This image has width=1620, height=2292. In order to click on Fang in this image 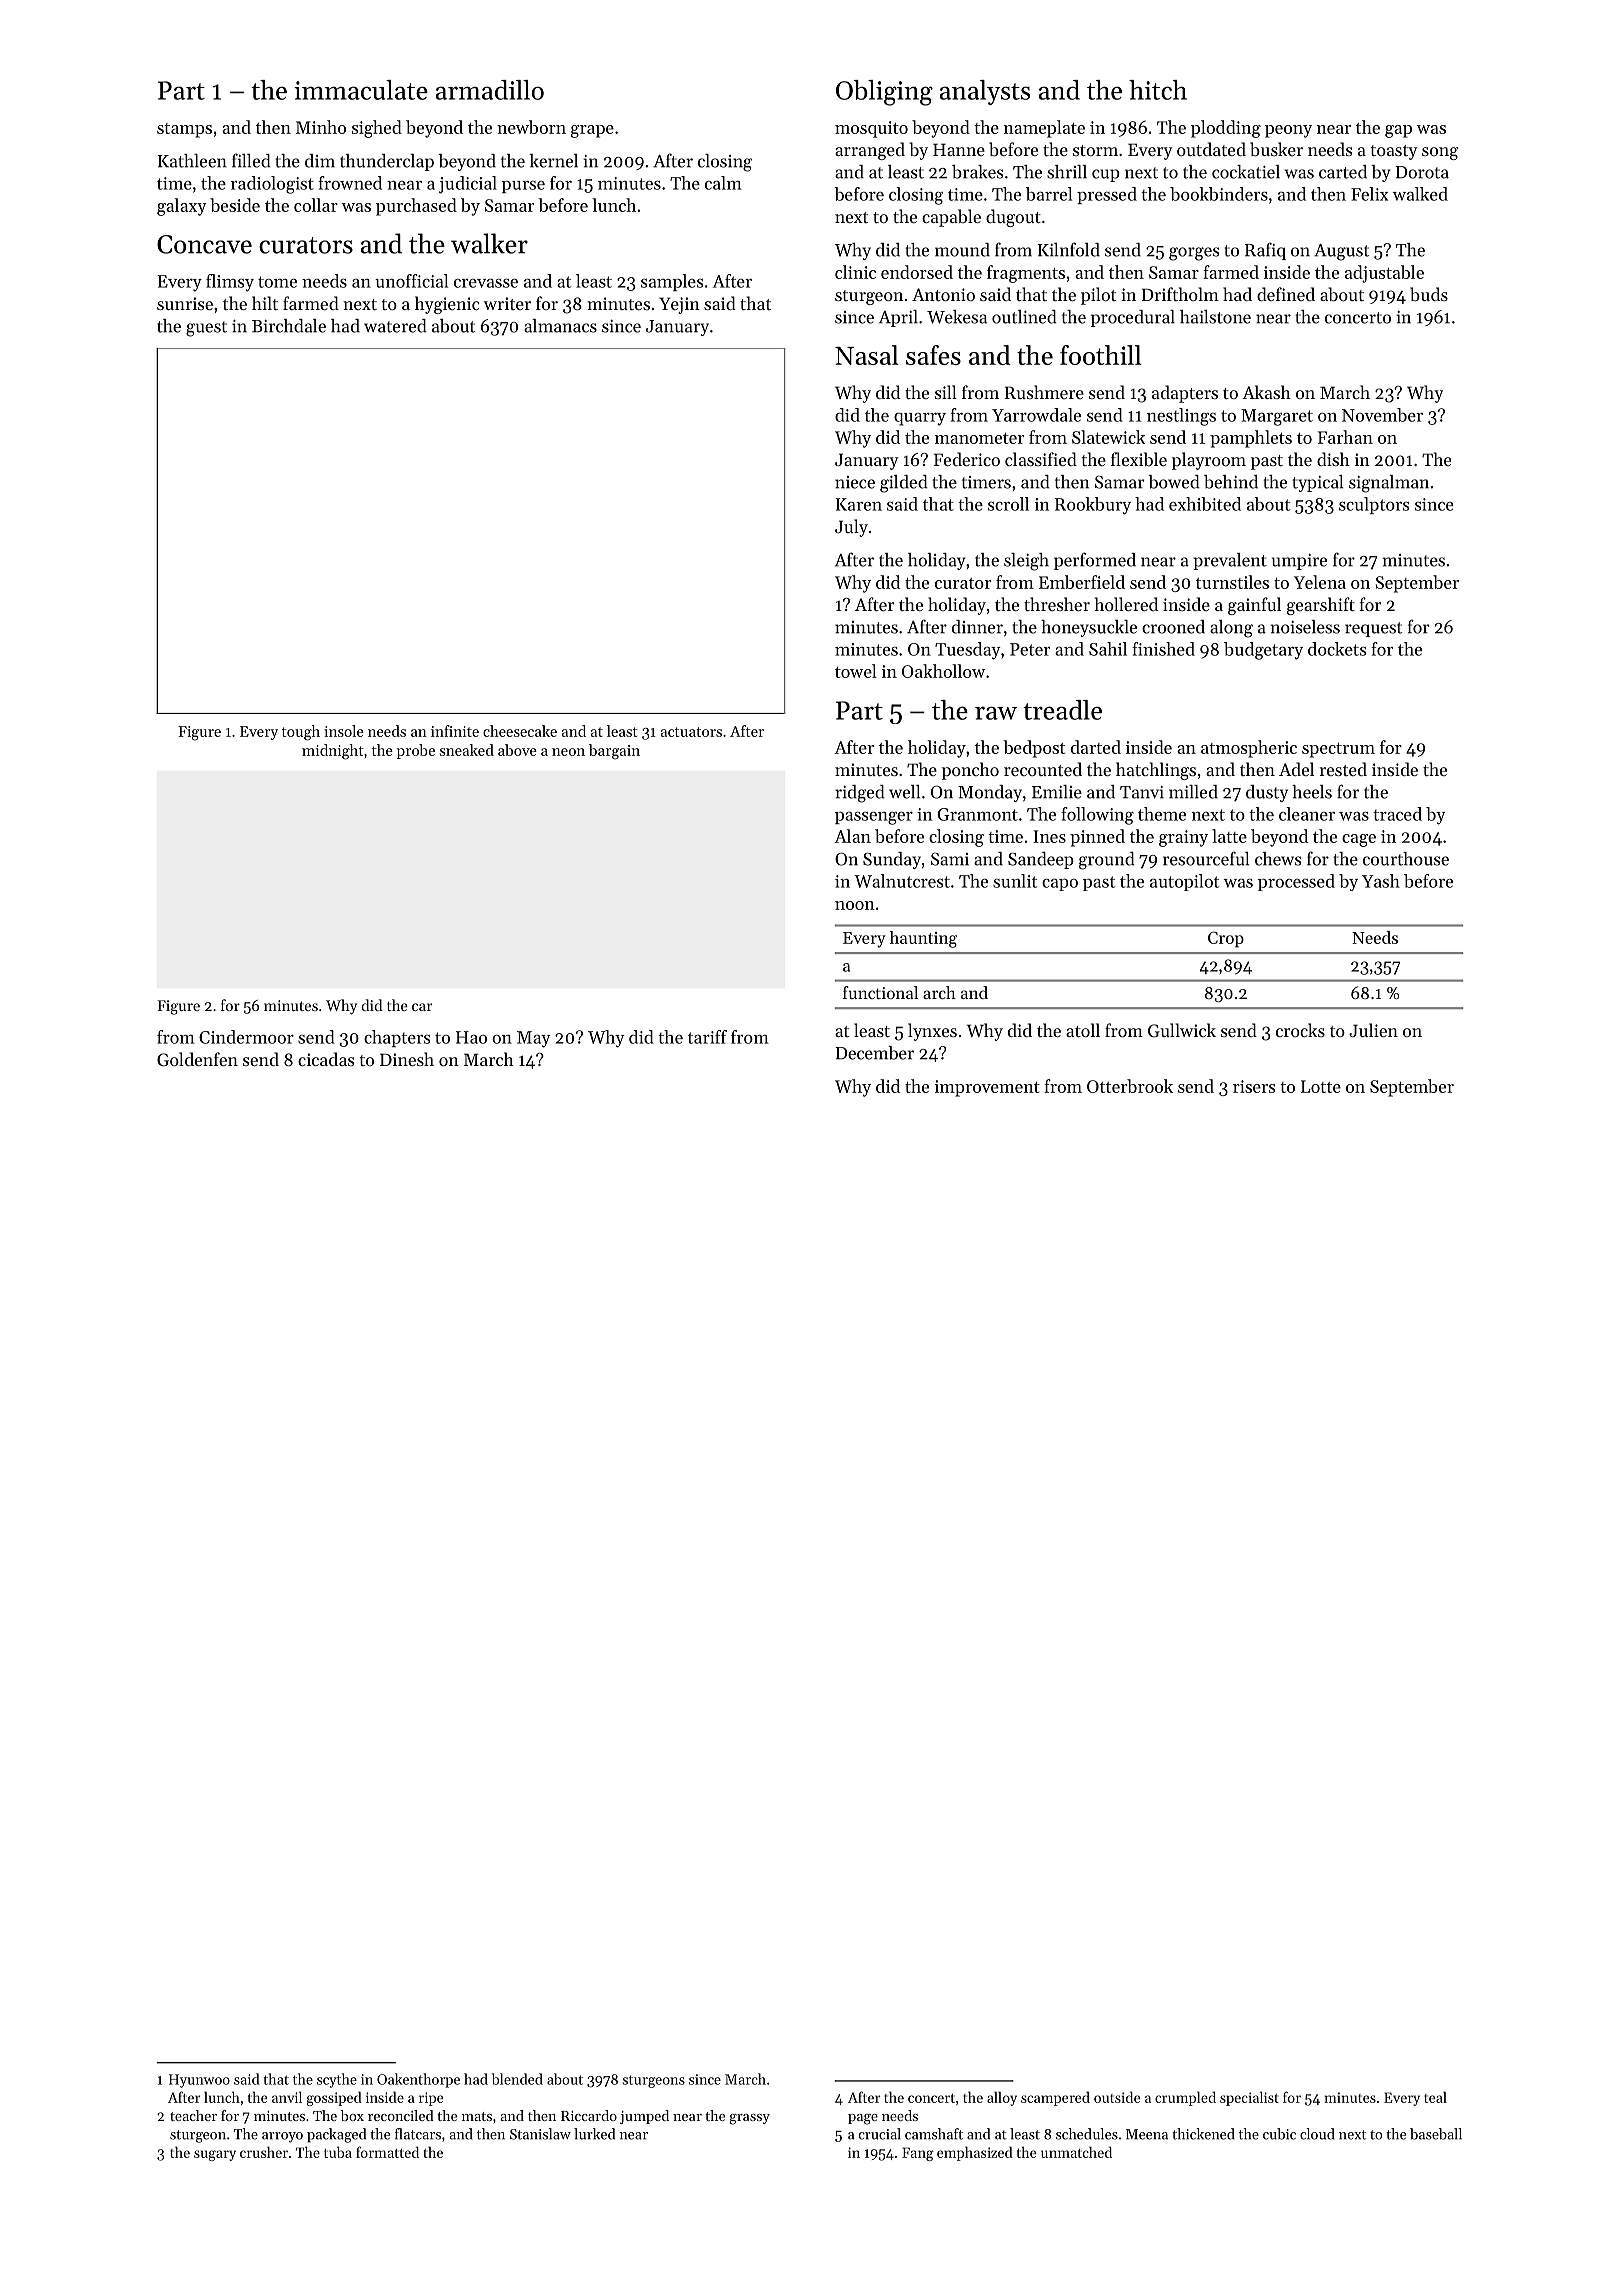, I will do `click(918, 2154)`.
